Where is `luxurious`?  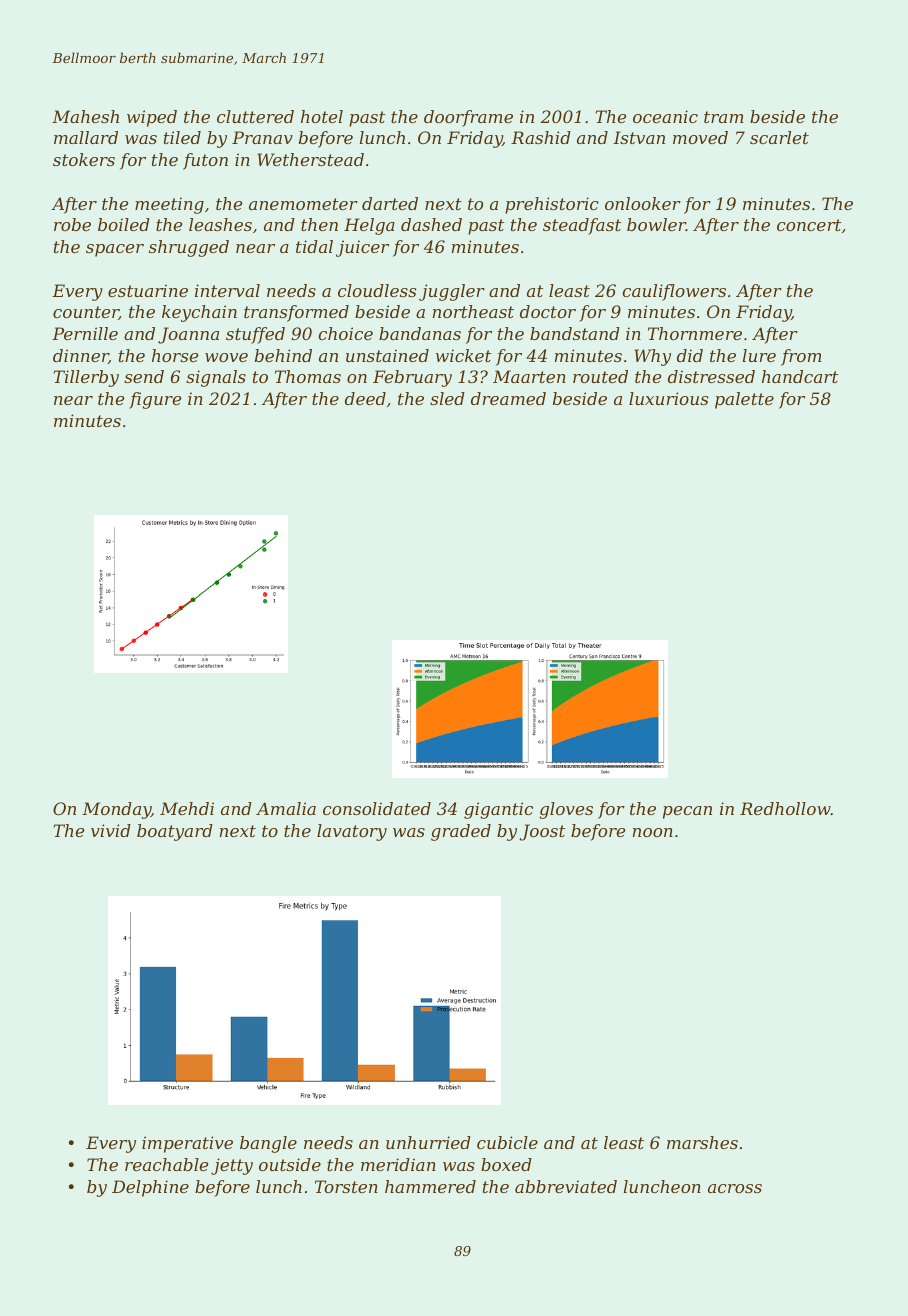 luxurious is located at coordinates (668, 398).
